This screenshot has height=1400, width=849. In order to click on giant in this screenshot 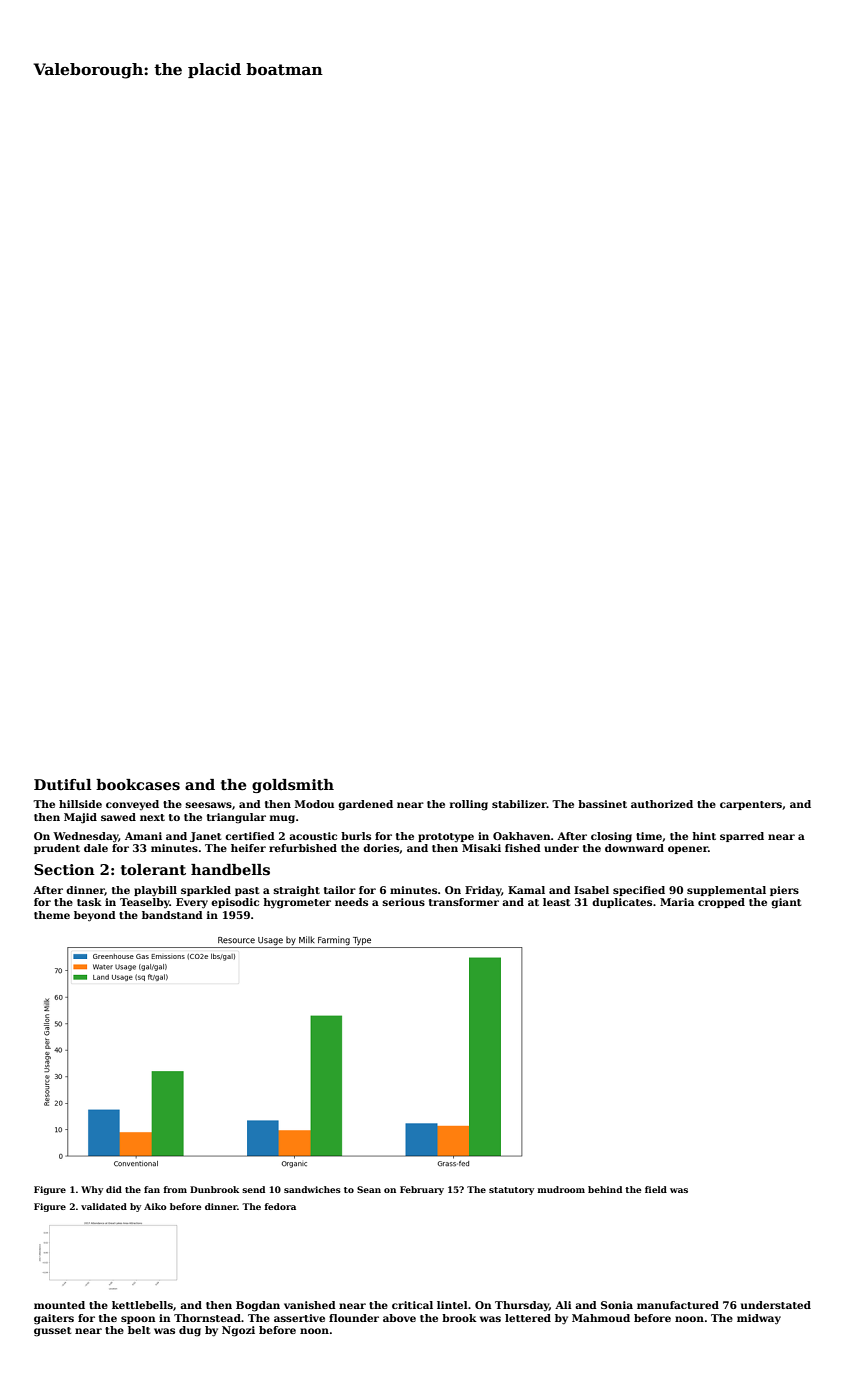, I will do `click(786, 903)`.
